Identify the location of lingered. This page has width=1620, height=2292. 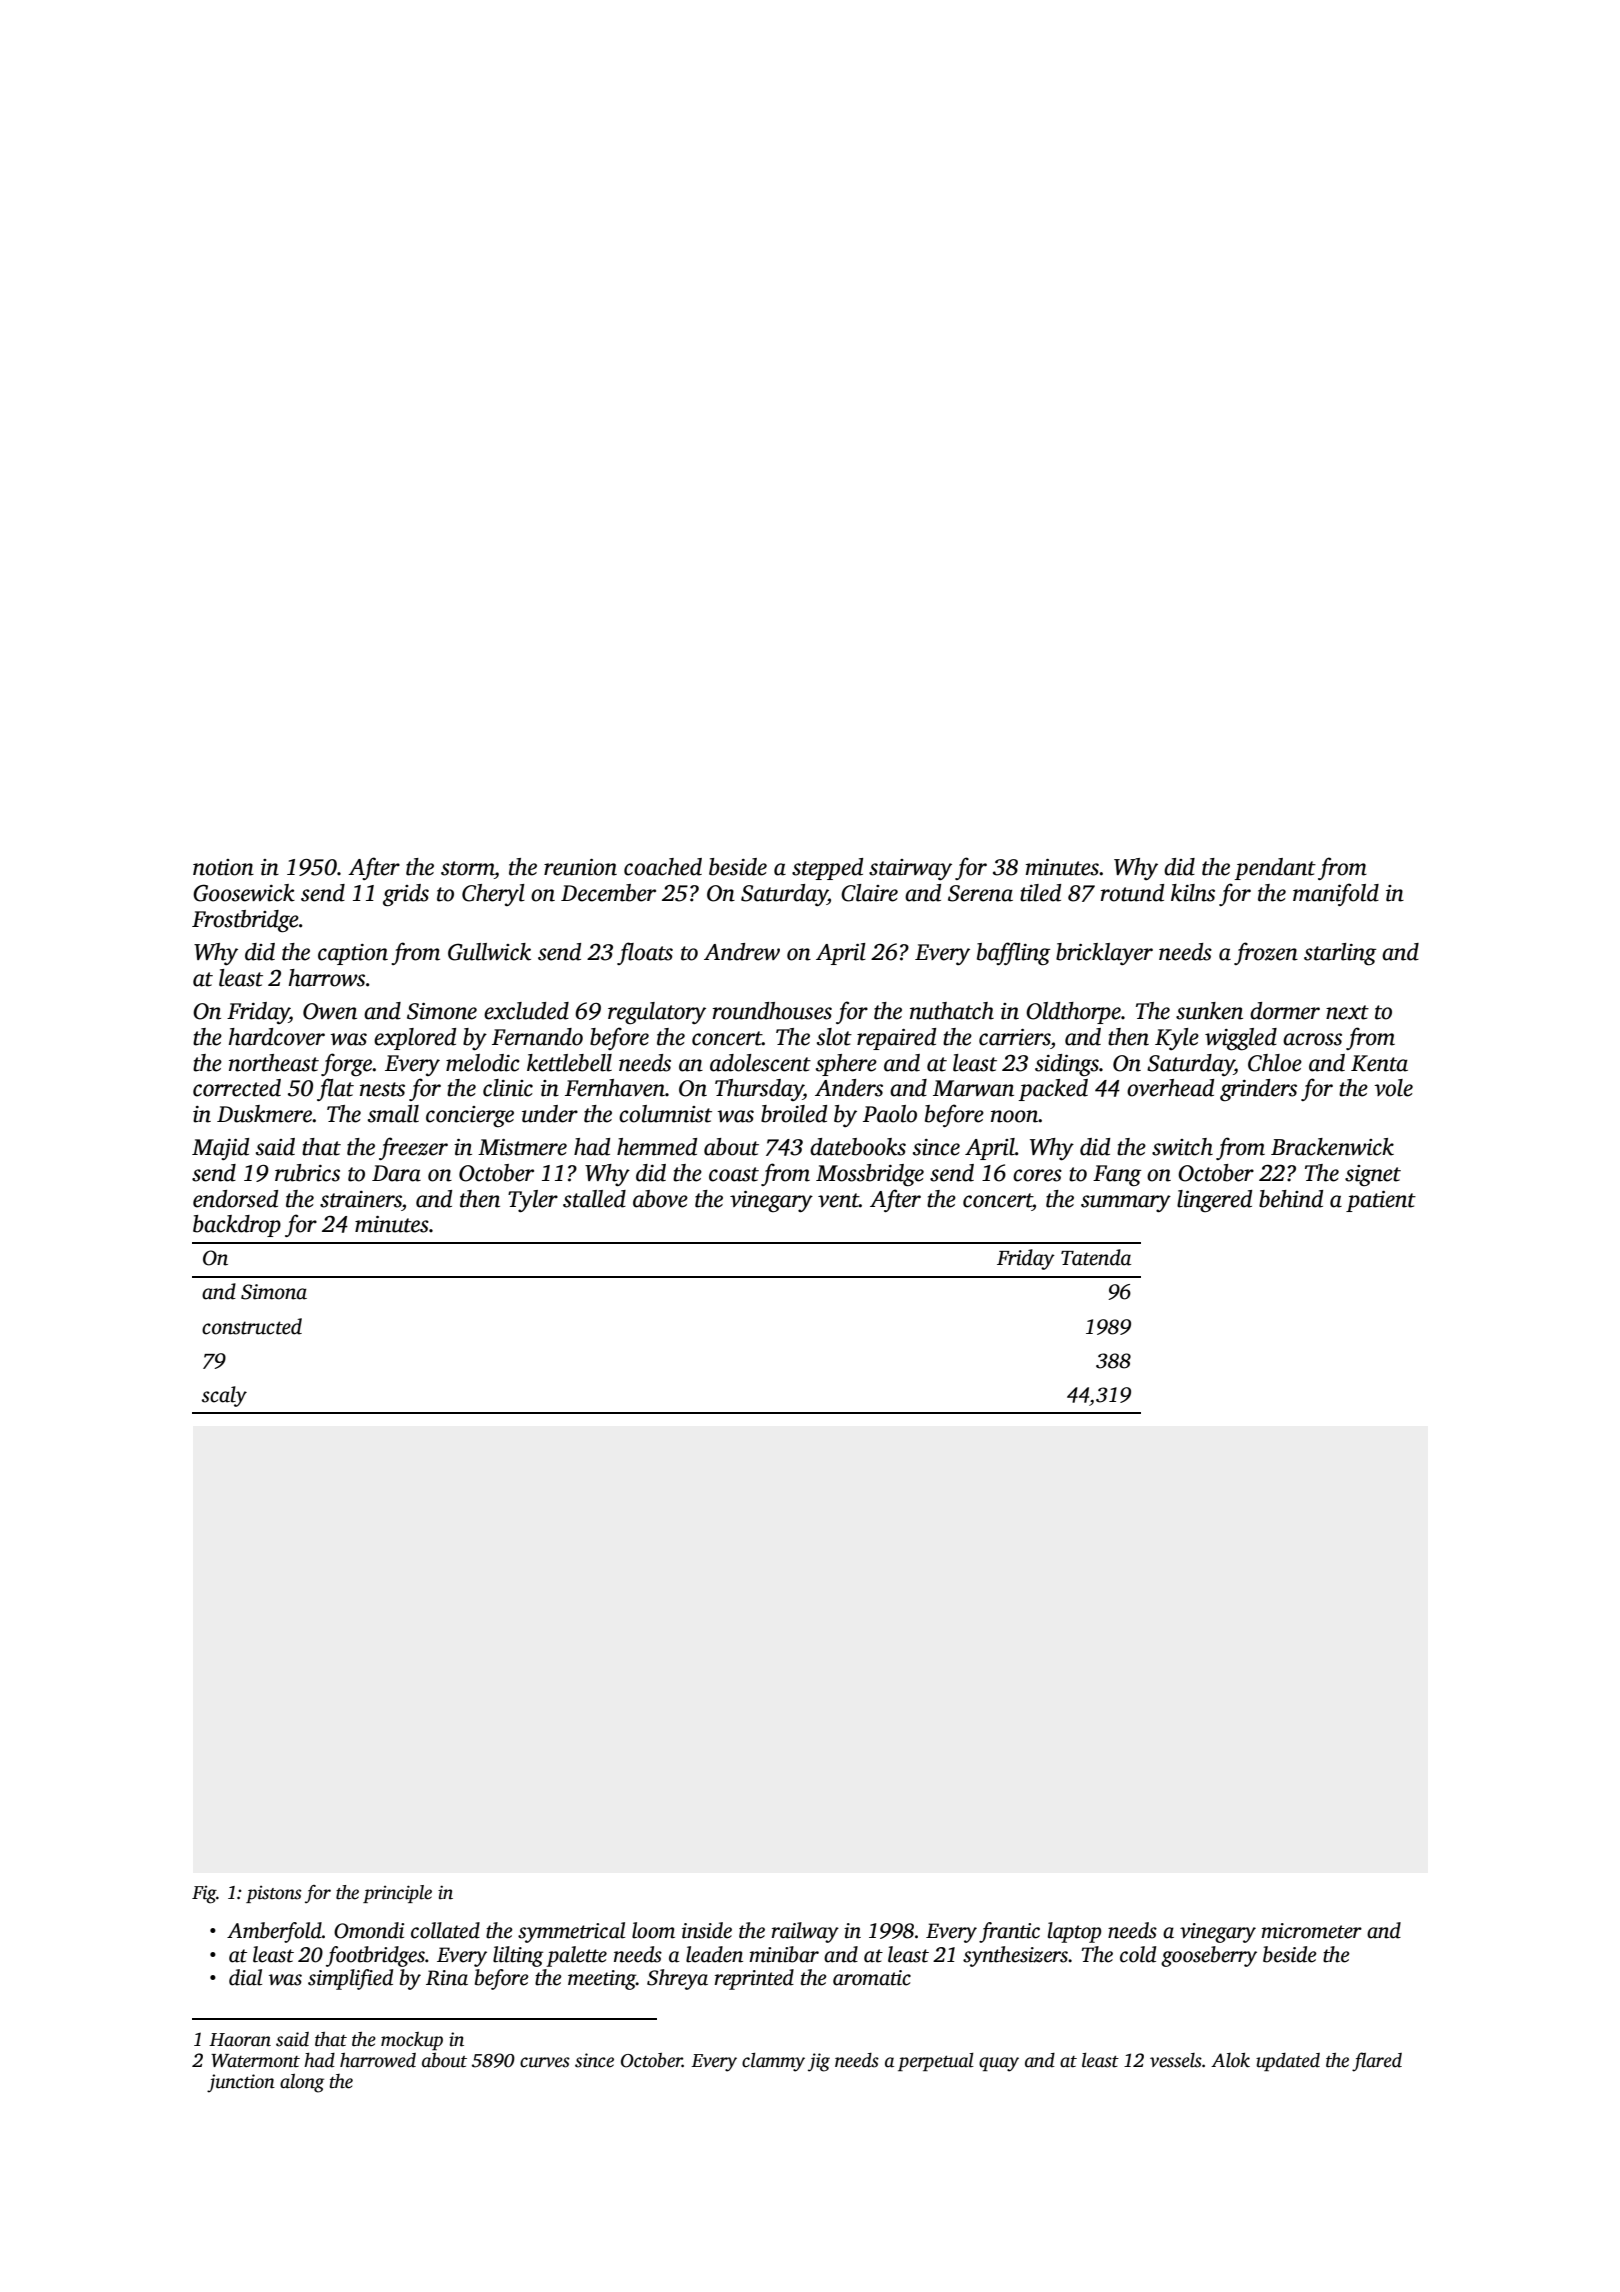
(1214, 1201).
